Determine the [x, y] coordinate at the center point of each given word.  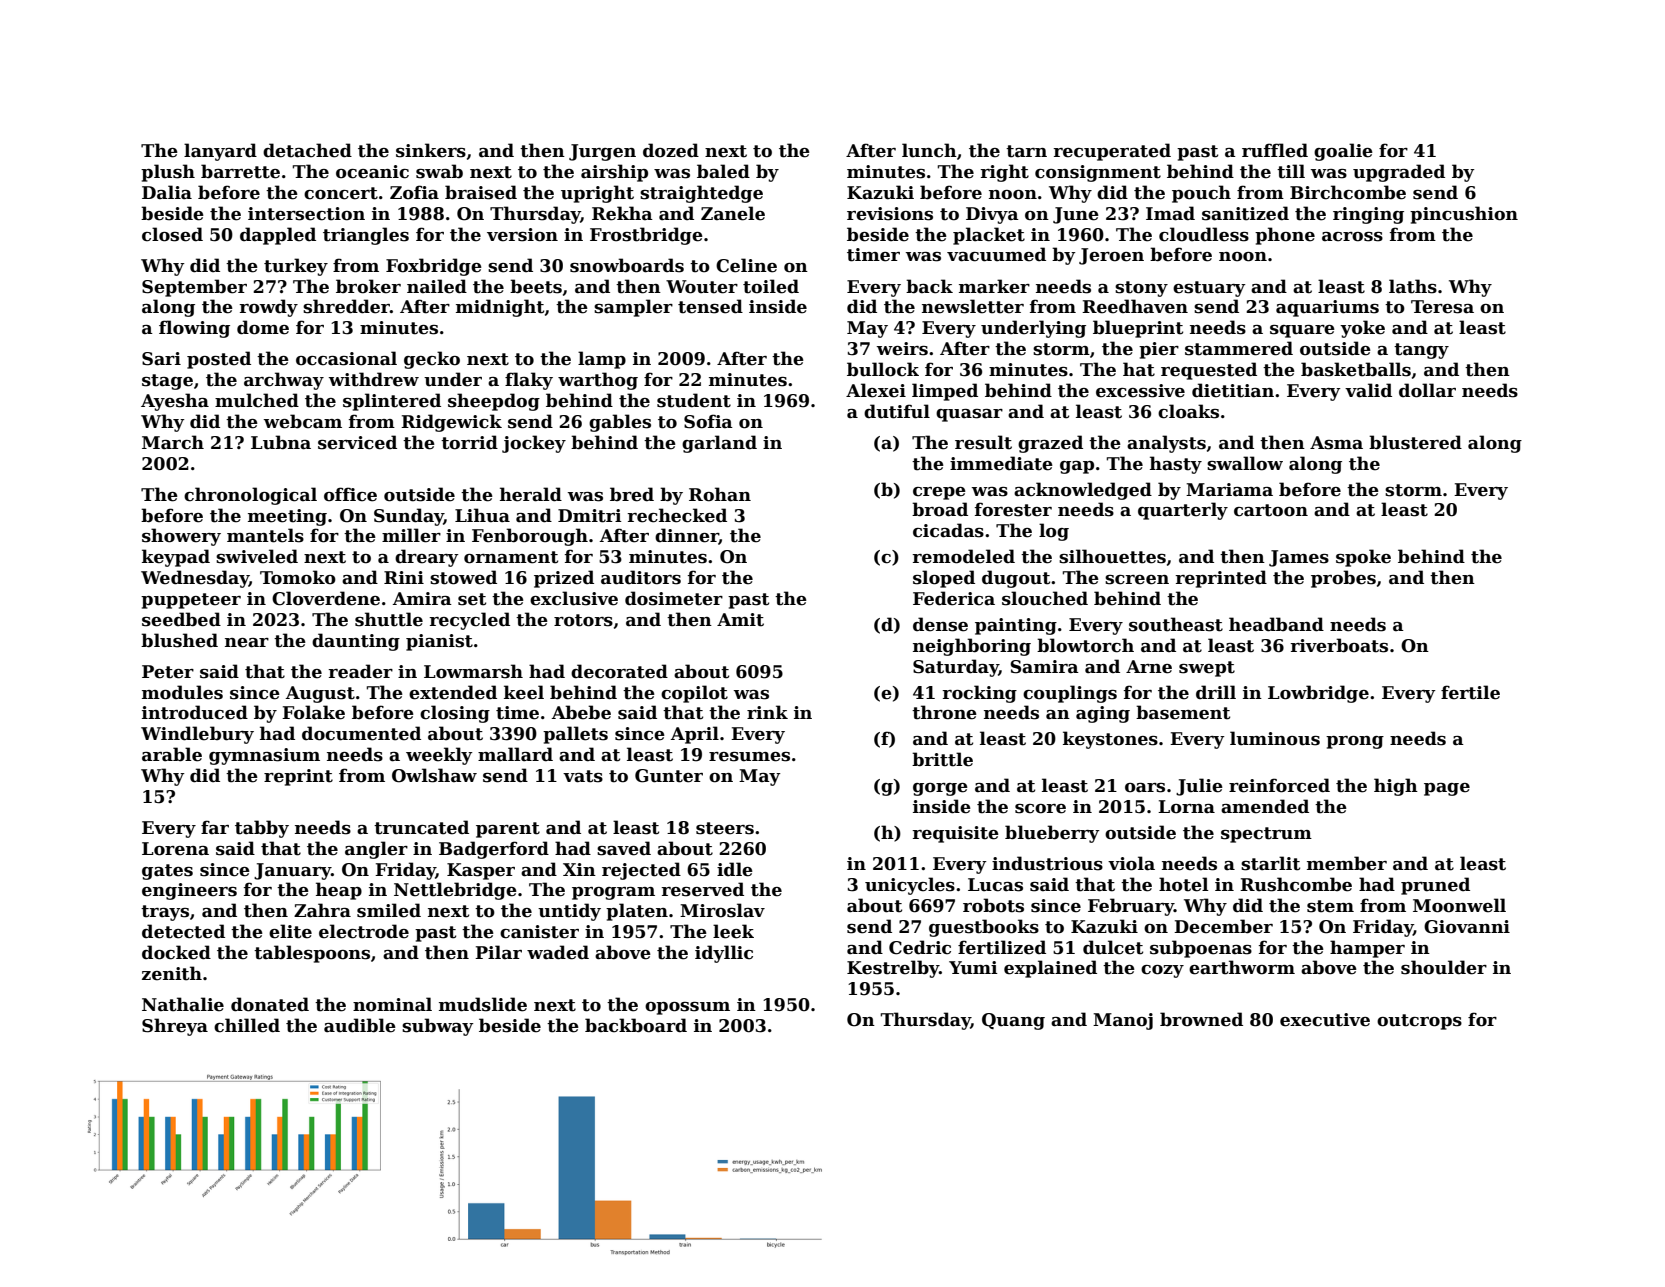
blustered [1415, 442]
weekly [439, 756]
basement [1183, 712]
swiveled [257, 556]
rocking [979, 694]
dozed [671, 150]
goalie [1343, 152]
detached [307, 150]
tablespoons [312, 954]
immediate [1001, 463]
